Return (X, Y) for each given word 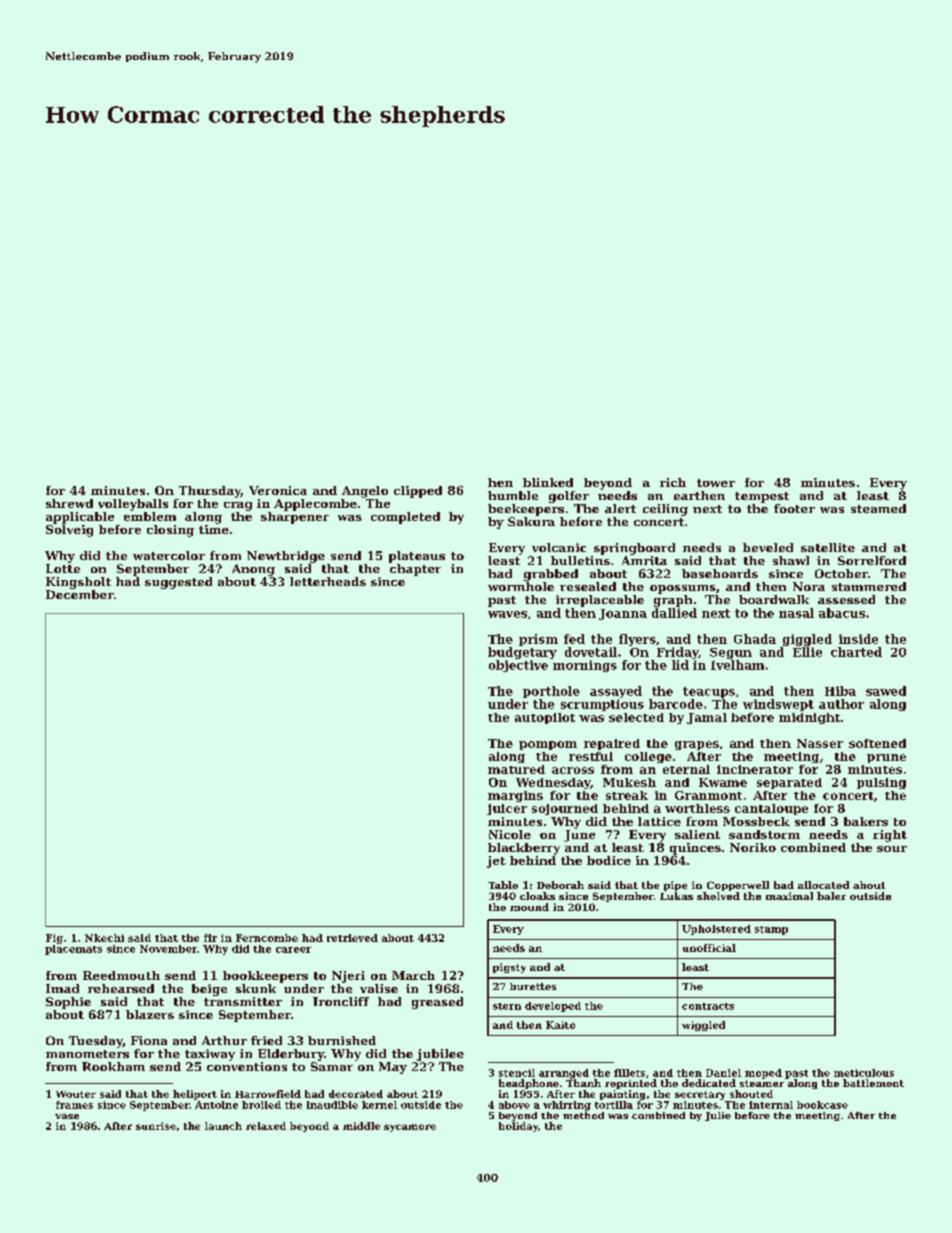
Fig (54, 939)
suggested (178, 583)
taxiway (210, 1055)
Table (503, 885)
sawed (886, 691)
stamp (771, 930)
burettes (533, 986)
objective (518, 666)
